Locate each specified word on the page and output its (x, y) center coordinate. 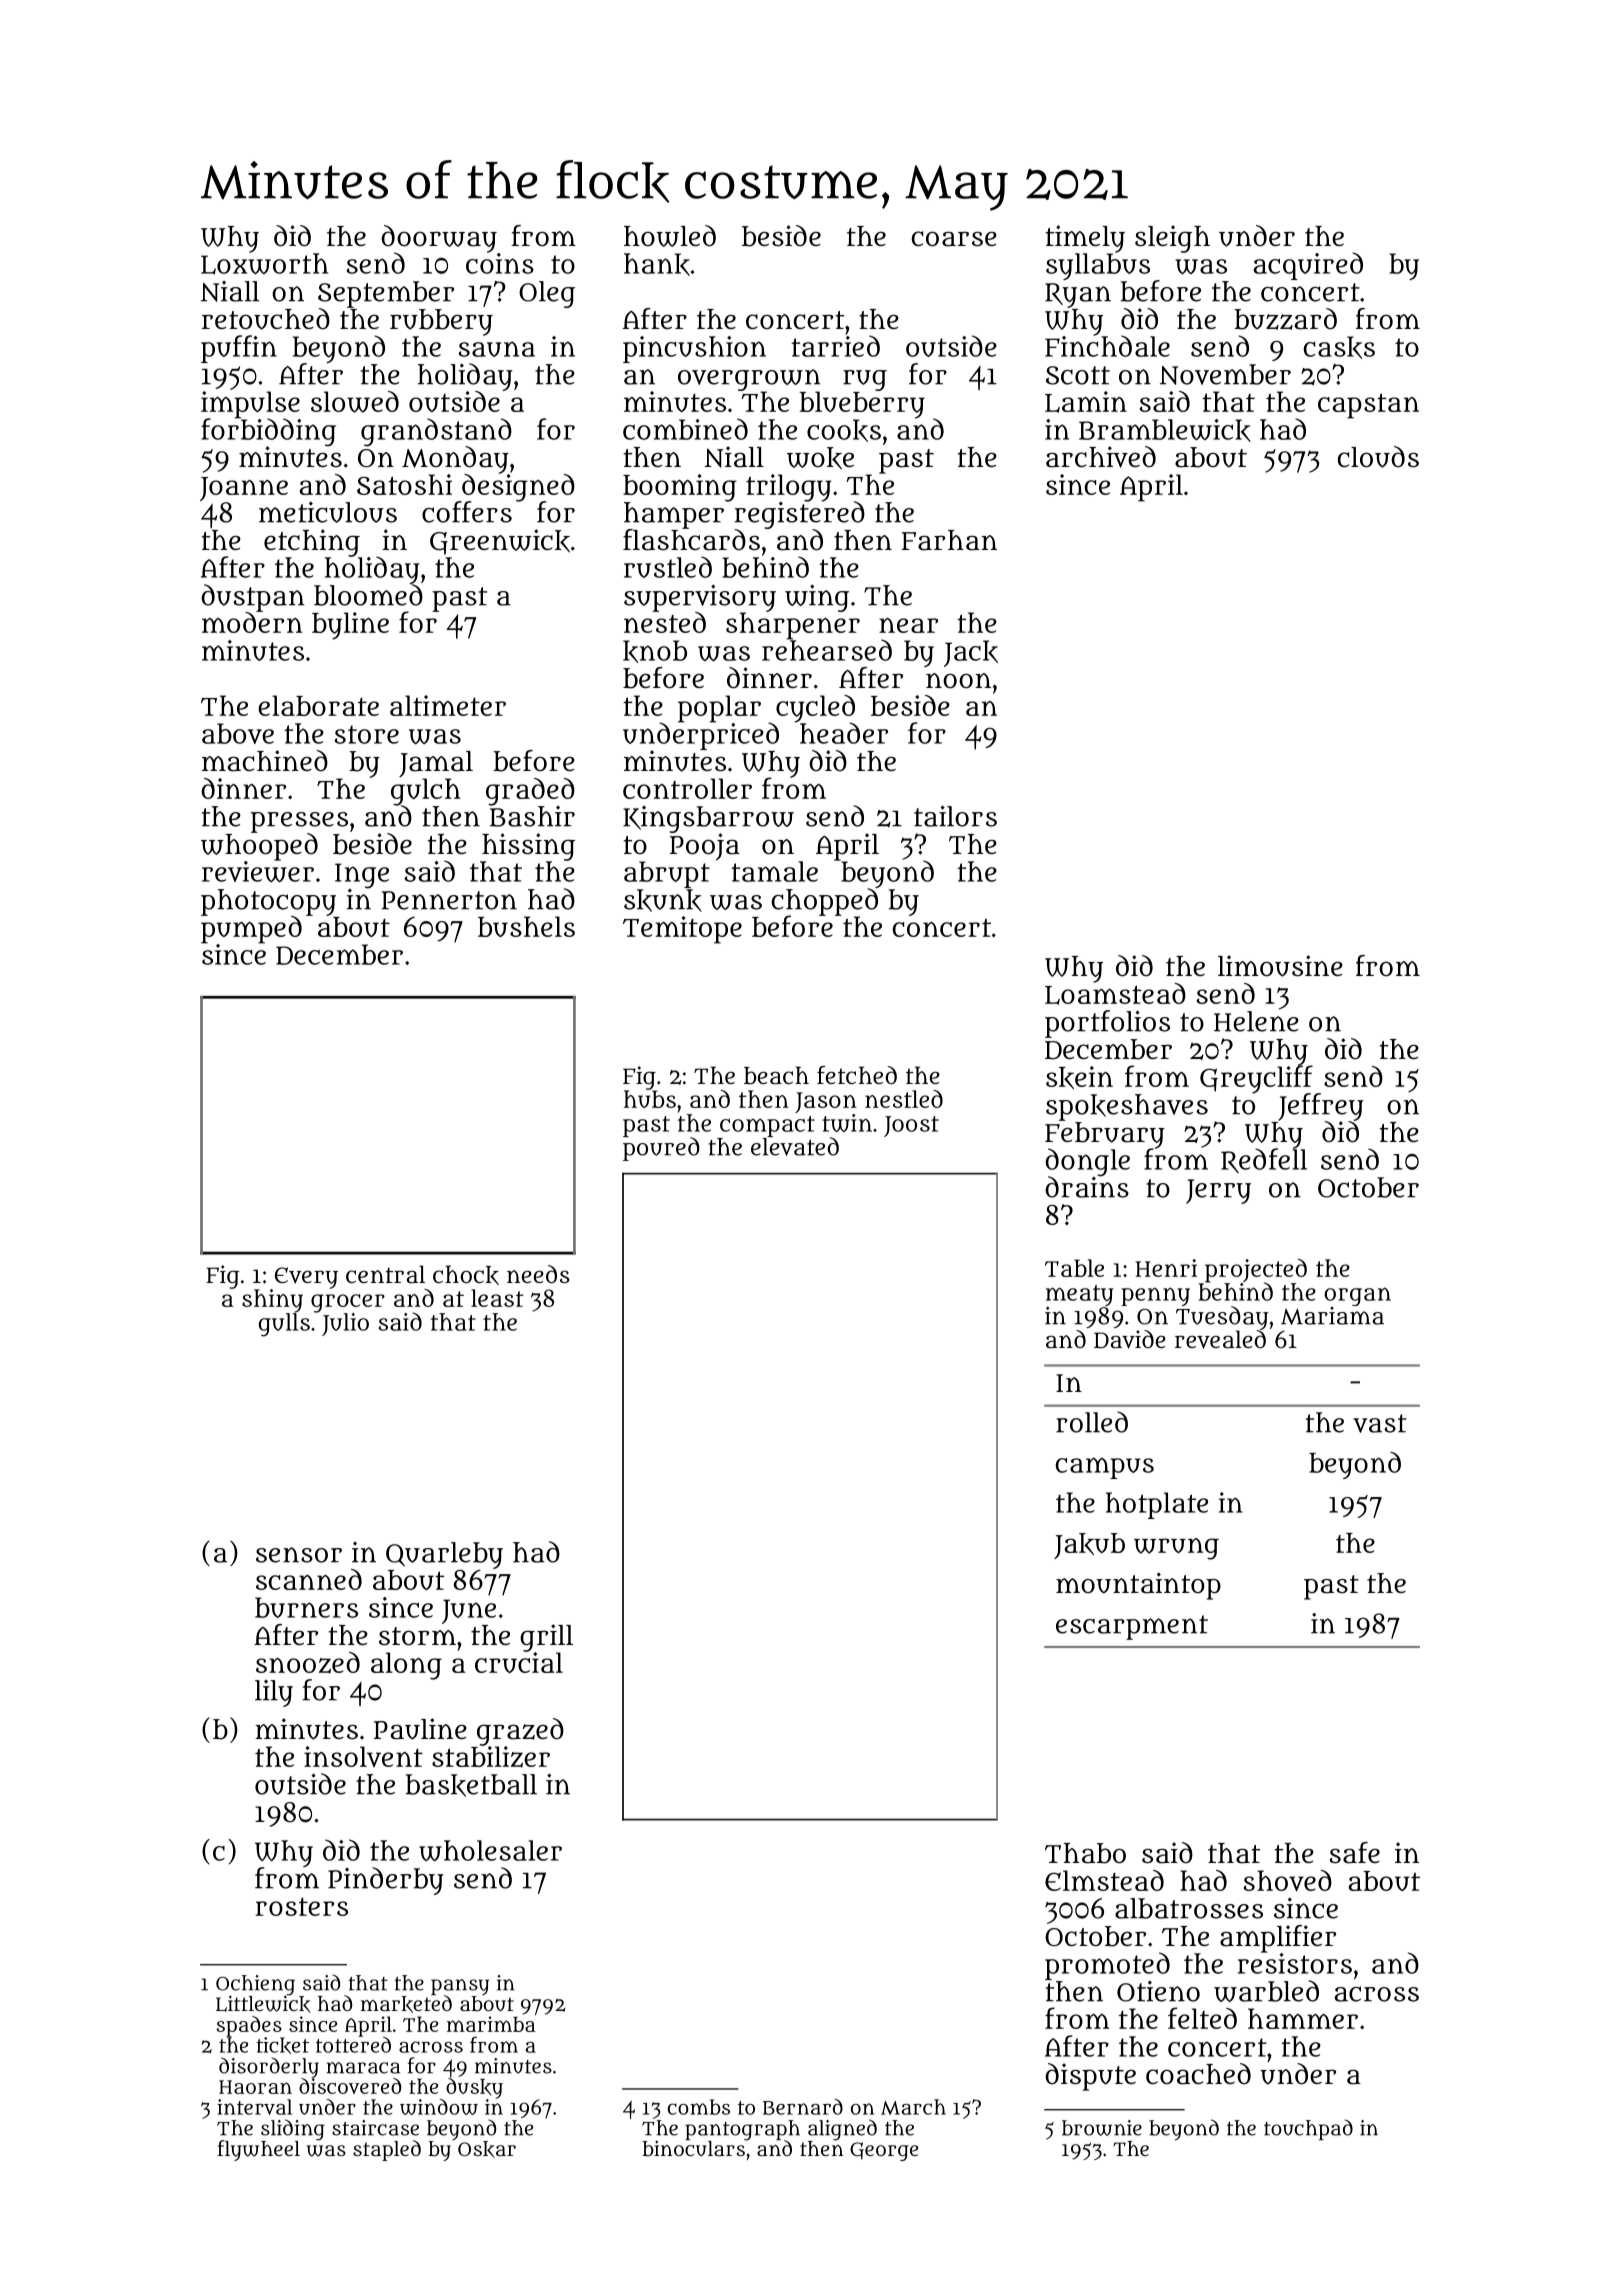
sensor (299, 1555)
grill (546, 1638)
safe (1355, 1853)
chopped (825, 902)
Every (306, 1278)
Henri (1166, 1268)
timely (1085, 239)
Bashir (532, 816)
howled (670, 236)
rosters (301, 1907)
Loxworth (264, 264)
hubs (650, 1099)
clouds (1378, 457)
